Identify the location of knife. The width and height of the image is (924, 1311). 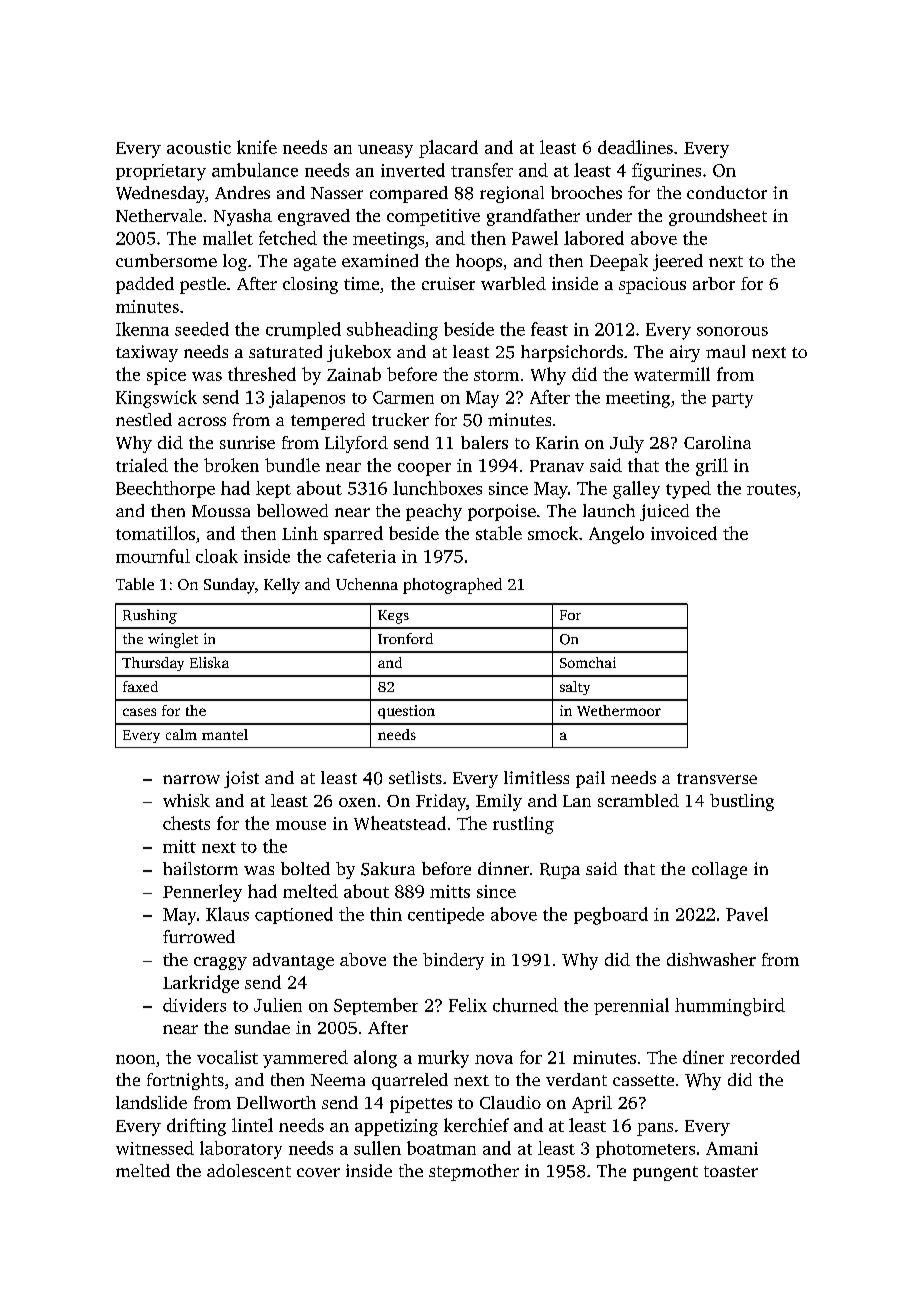
(257, 147).
